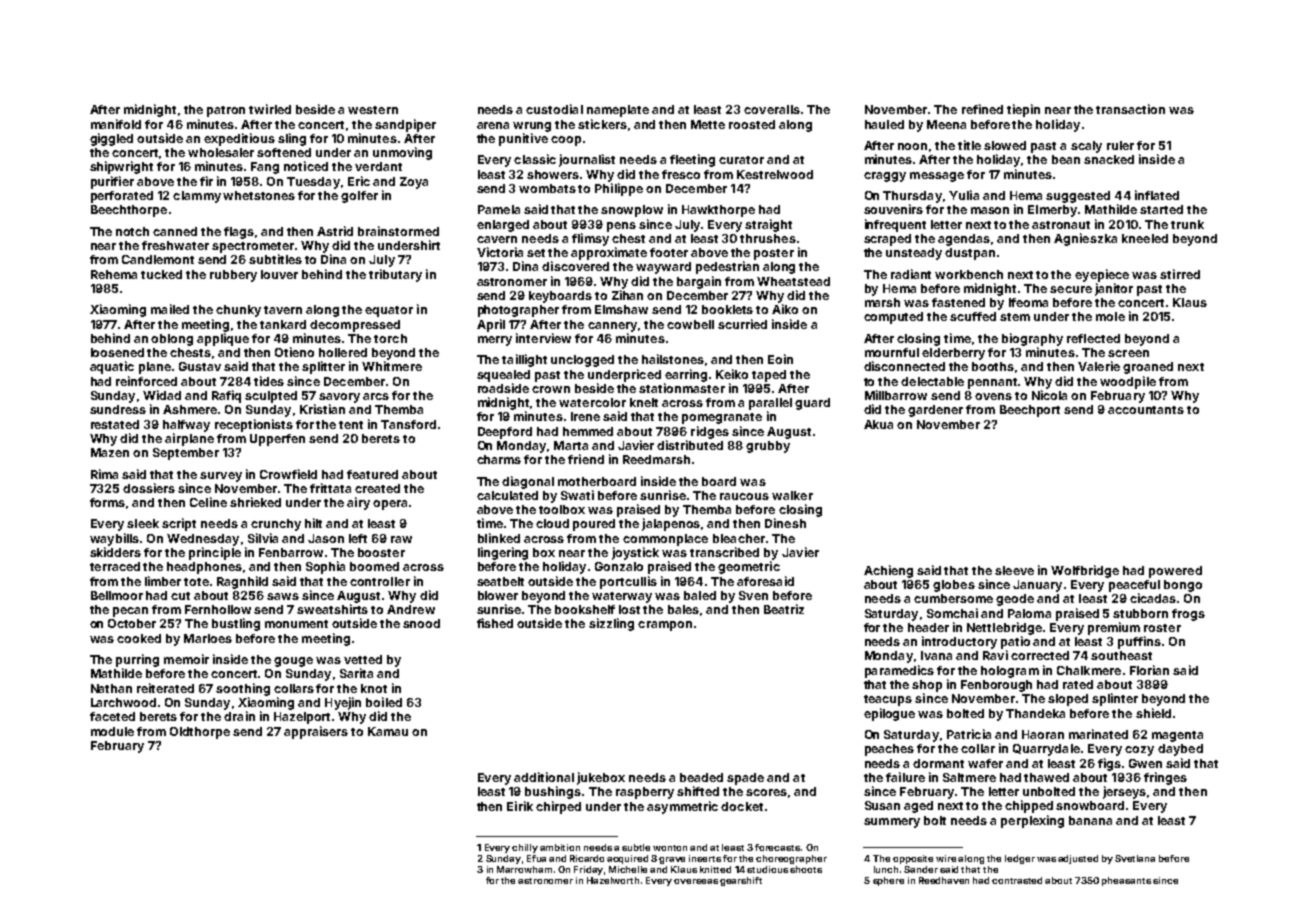  What do you see at coordinates (1114, 628) in the screenshot?
I see `premium` at bounding box center [1114, 628].
